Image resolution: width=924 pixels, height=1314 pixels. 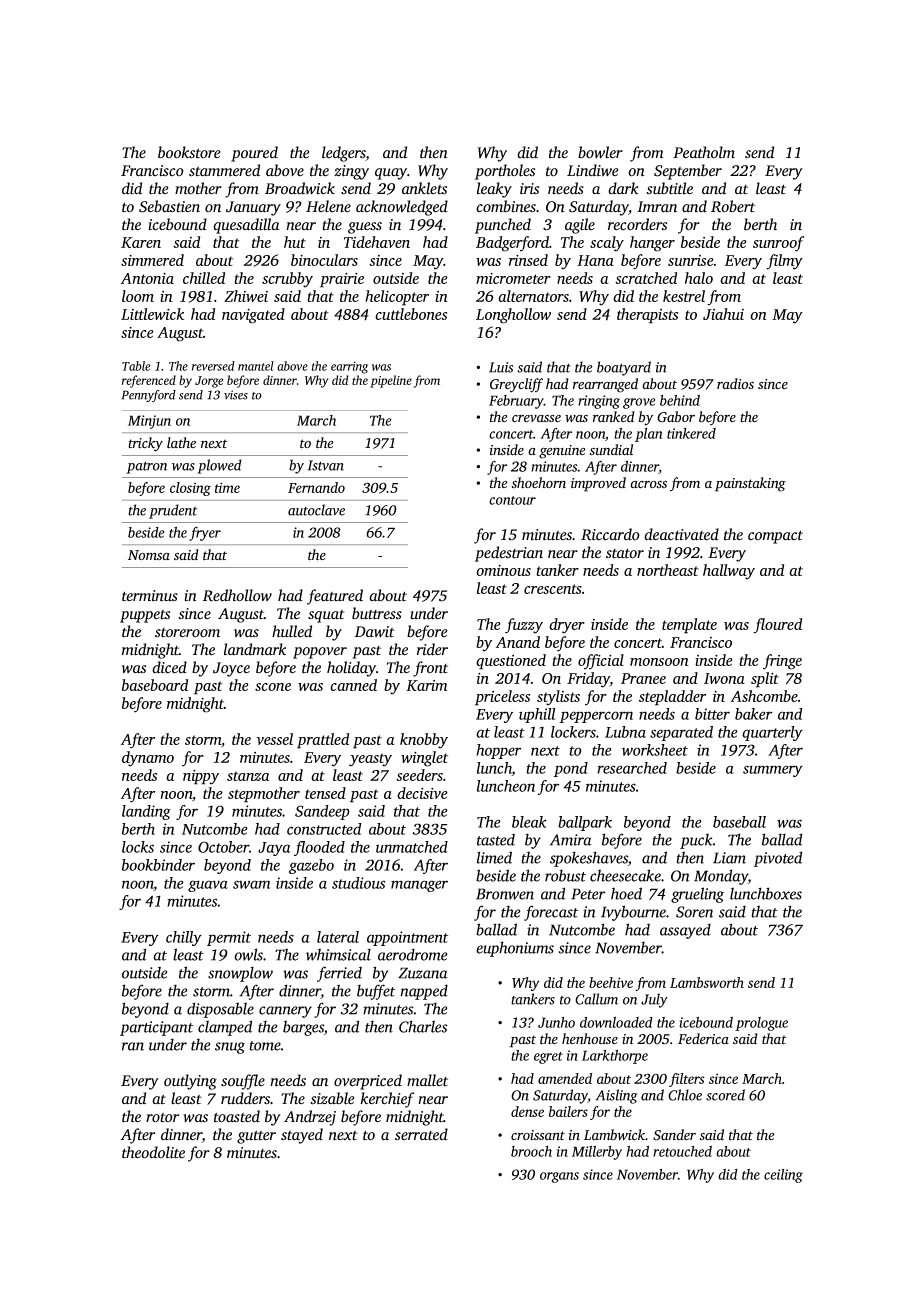 What do you see at coordinates (735, 384) in the screenshot?
I see `radios` at bounding box center [735, 384].
